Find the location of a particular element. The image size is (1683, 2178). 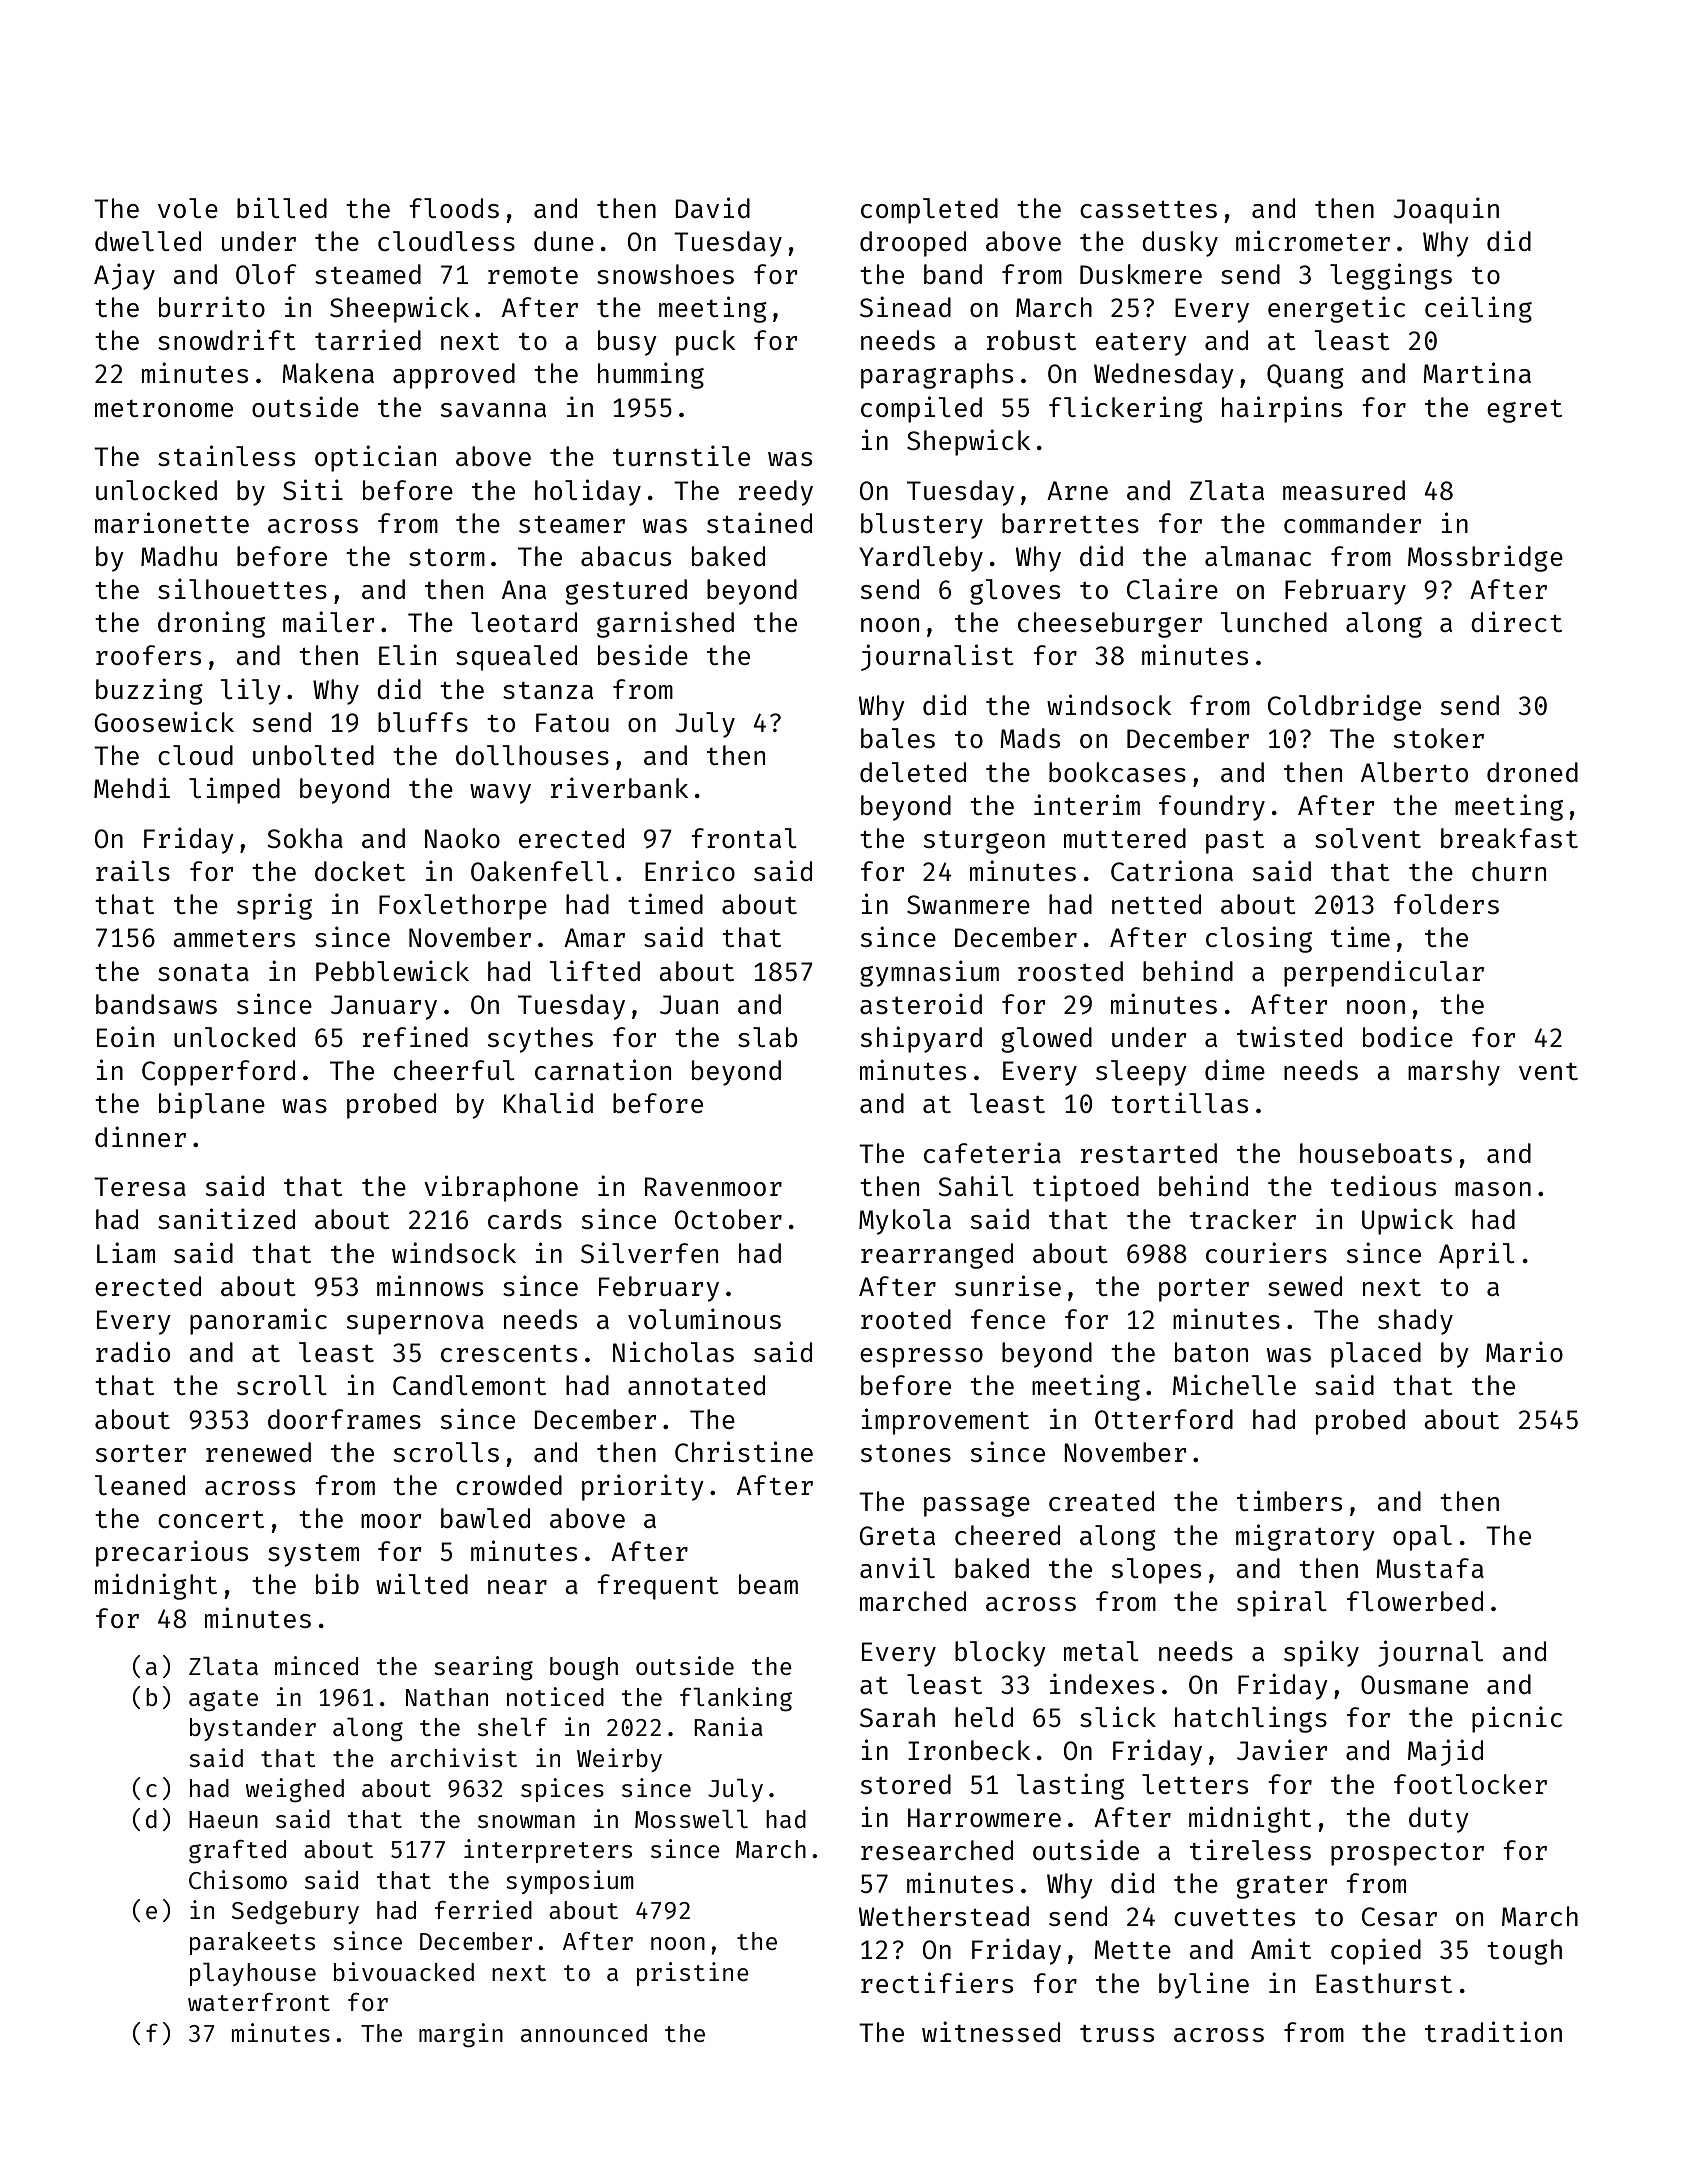

Joaquin is located at coordinates (1446, 210).
